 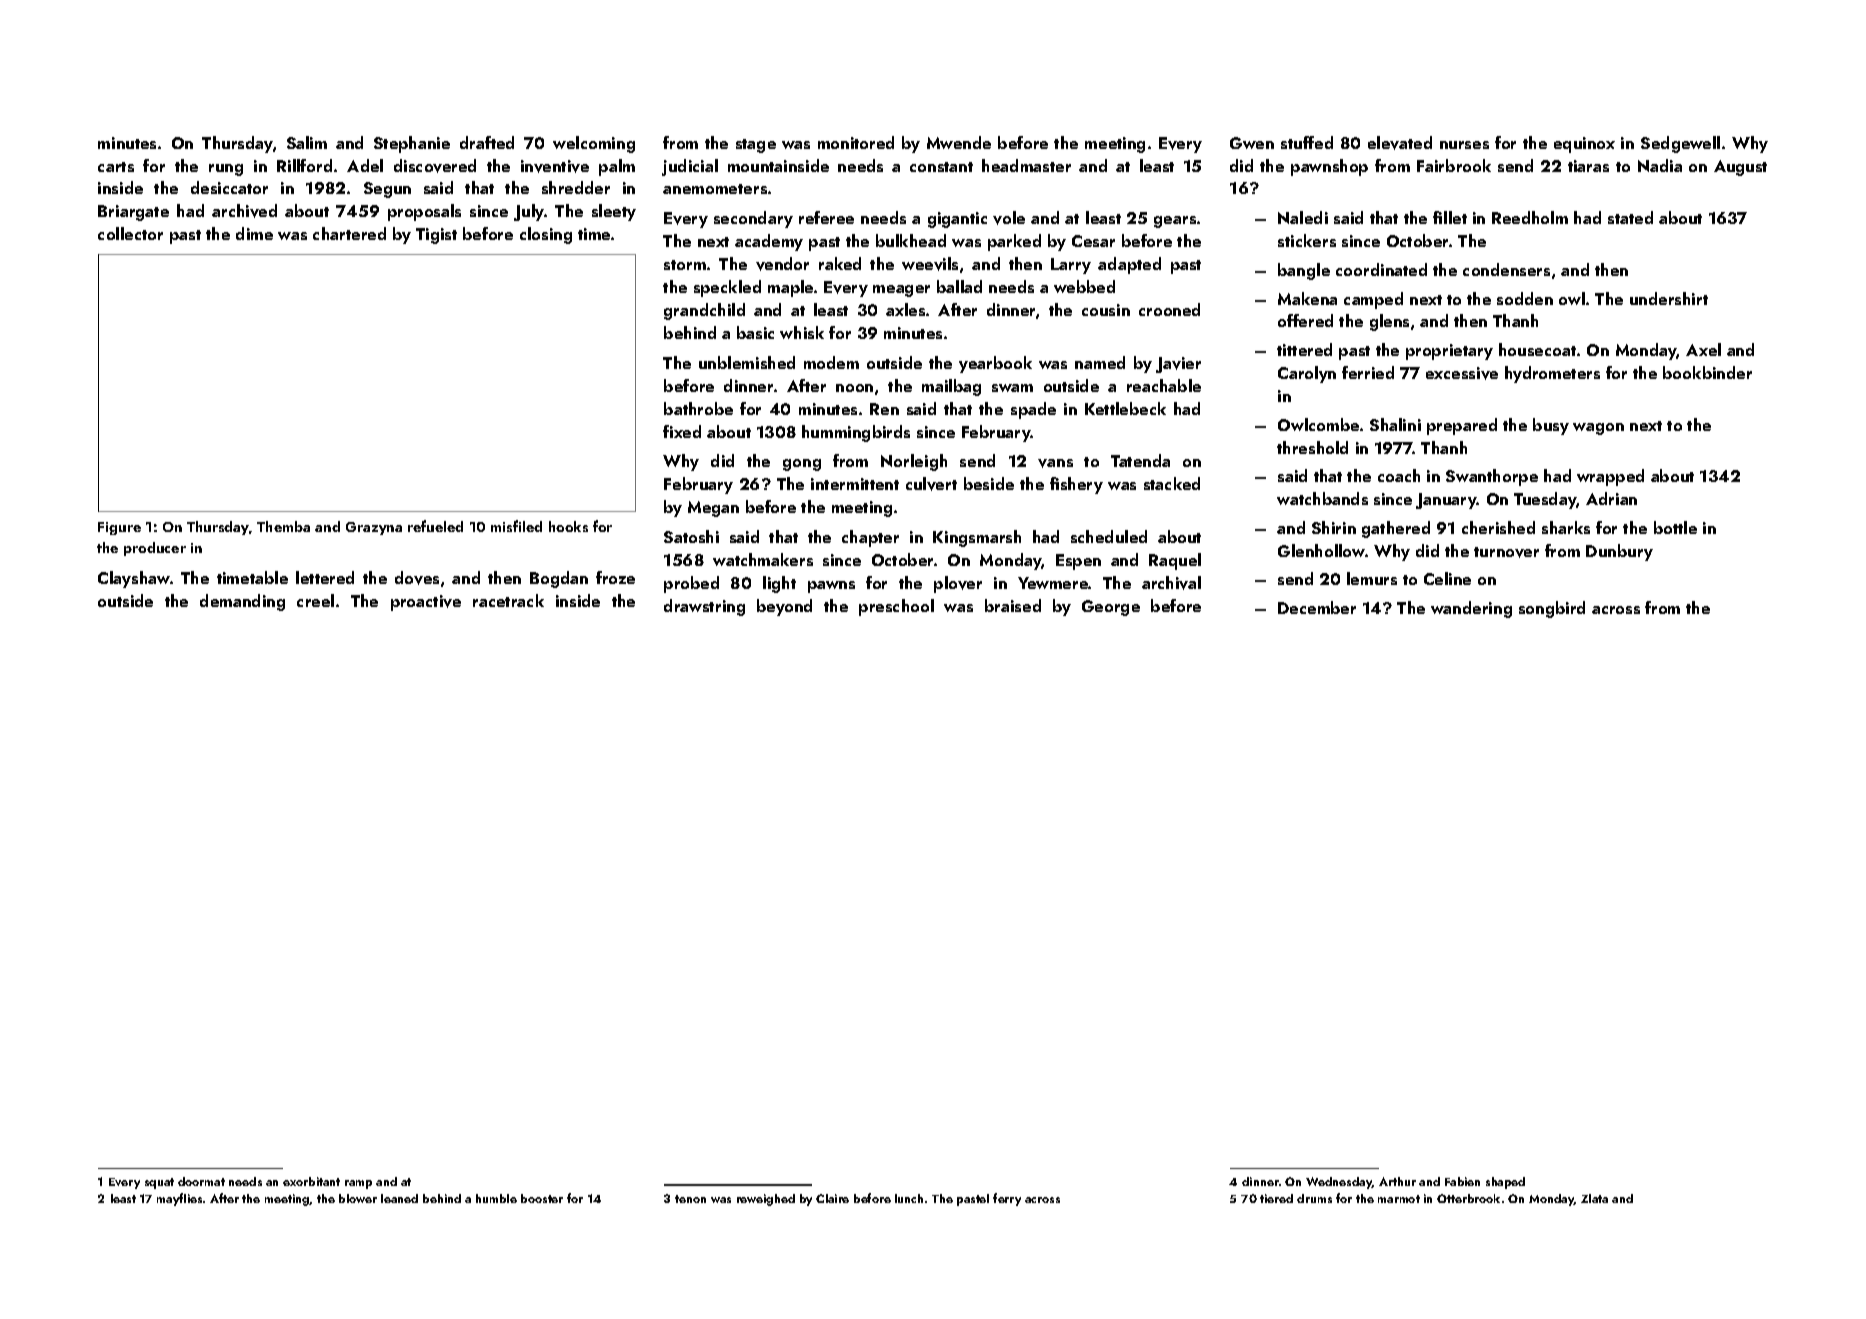 I want to click on Fabien, so click(x=1462, y=1181).
